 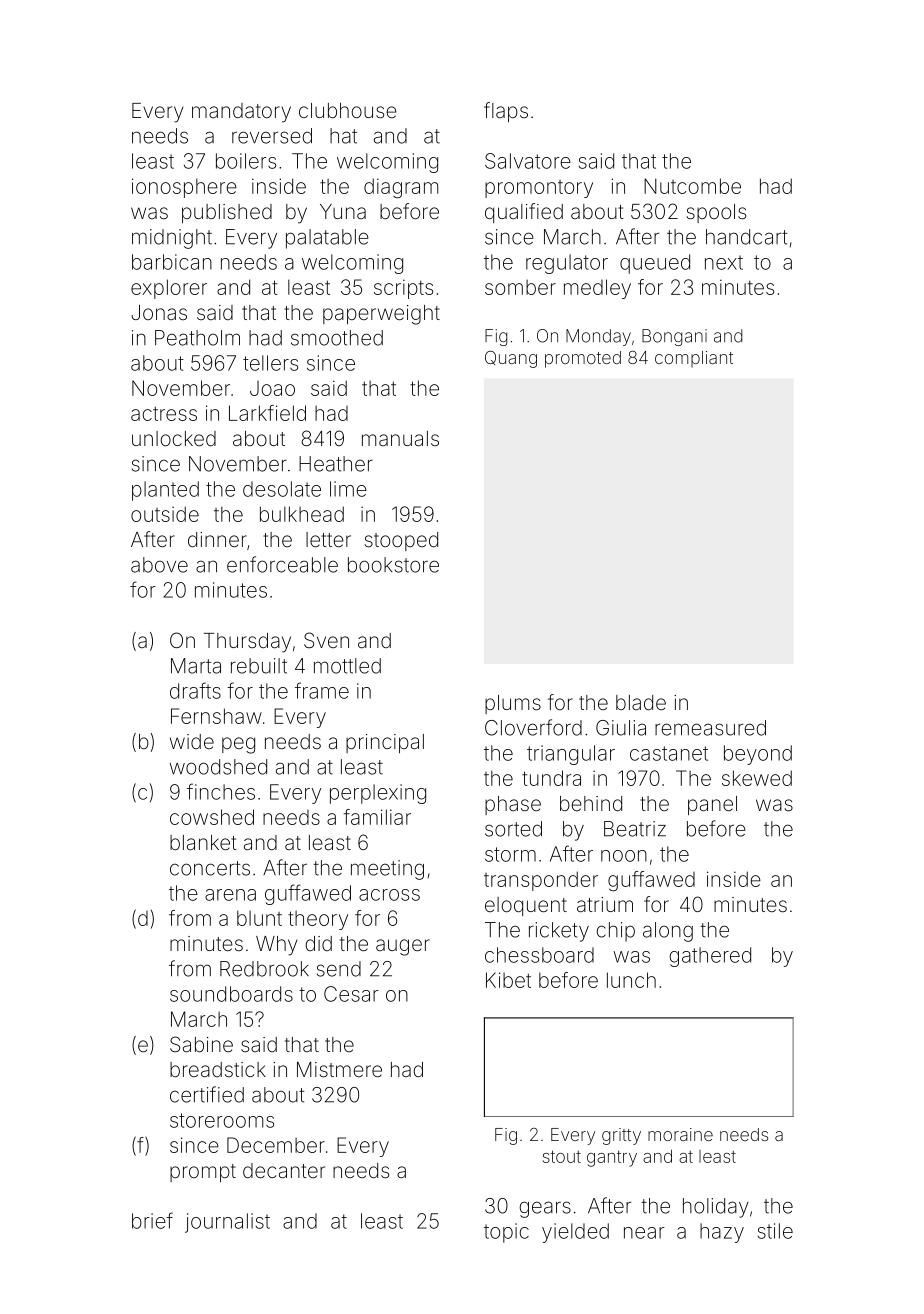 What do you see at coordinates (164, 413) in the screenshot?
I see `actress` at bounding box center [164, 413].
